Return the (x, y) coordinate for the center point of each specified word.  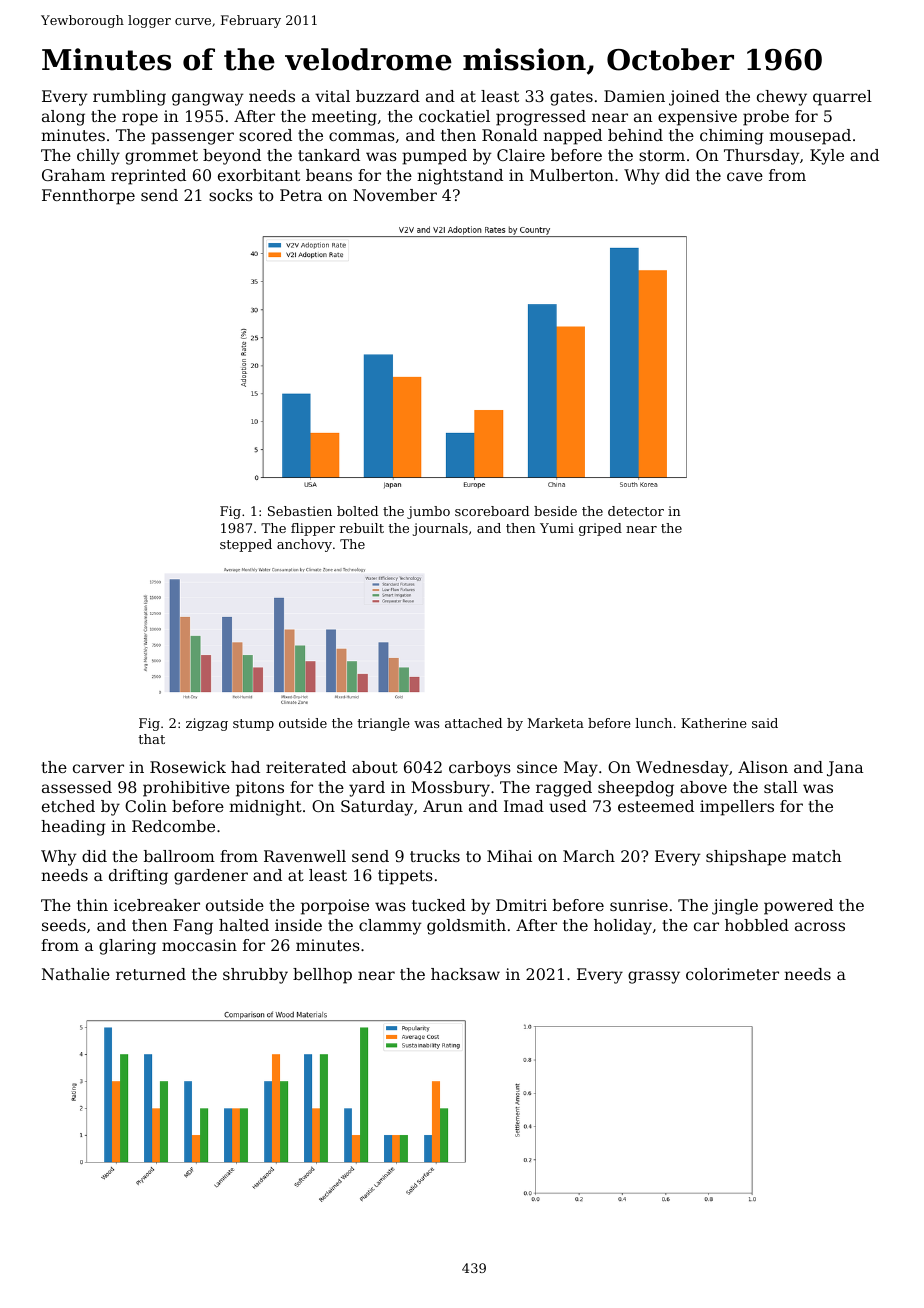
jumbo (428, 512)
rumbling (129, 98)
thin (92, 905)
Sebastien (300, 511)
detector (636, 511)
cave (745, 176)
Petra (301, 195)
